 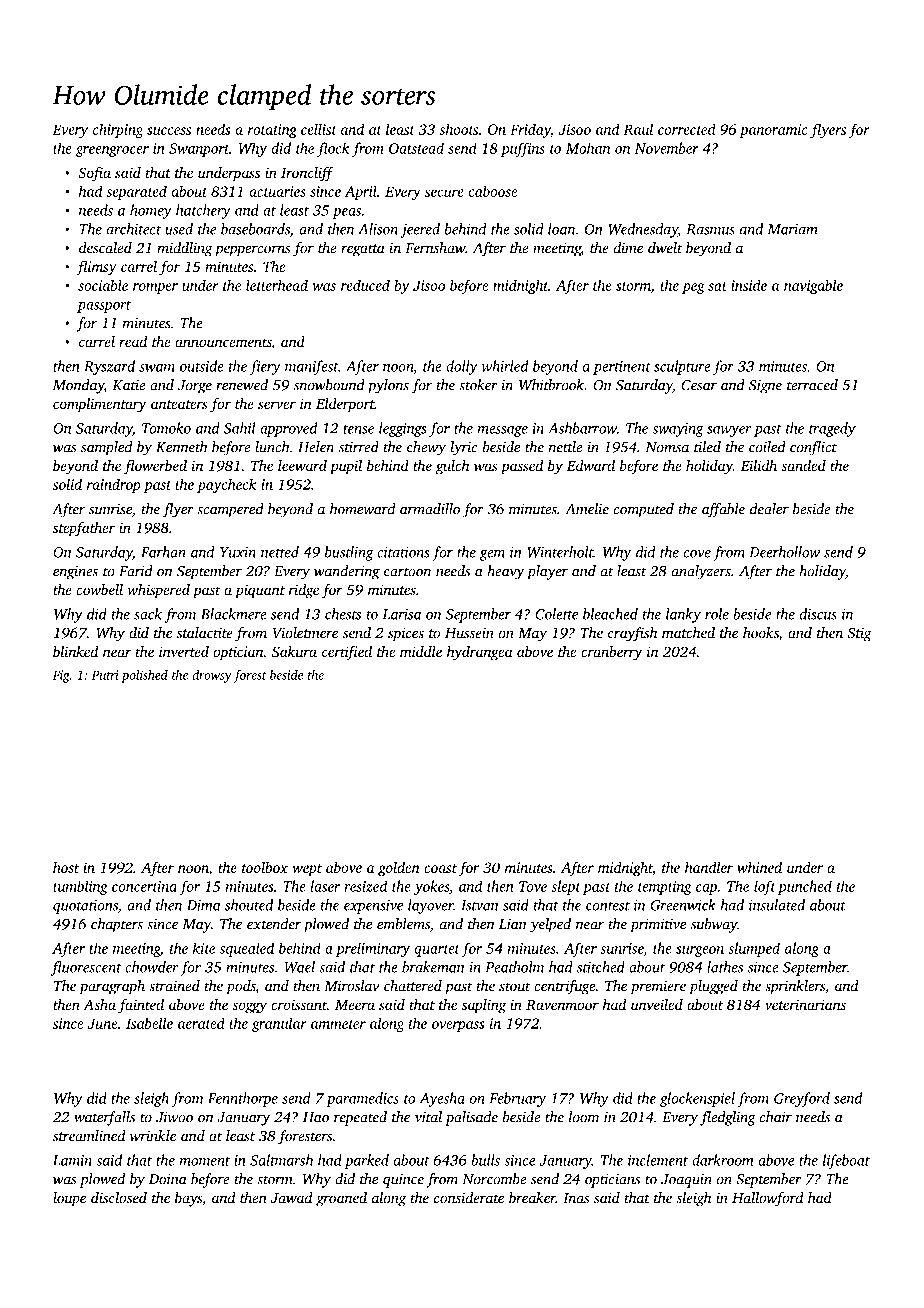 What do you see at coordinates (230, 510) in the screenshot?
I see `scampered` at bounding box center [230, 510].
